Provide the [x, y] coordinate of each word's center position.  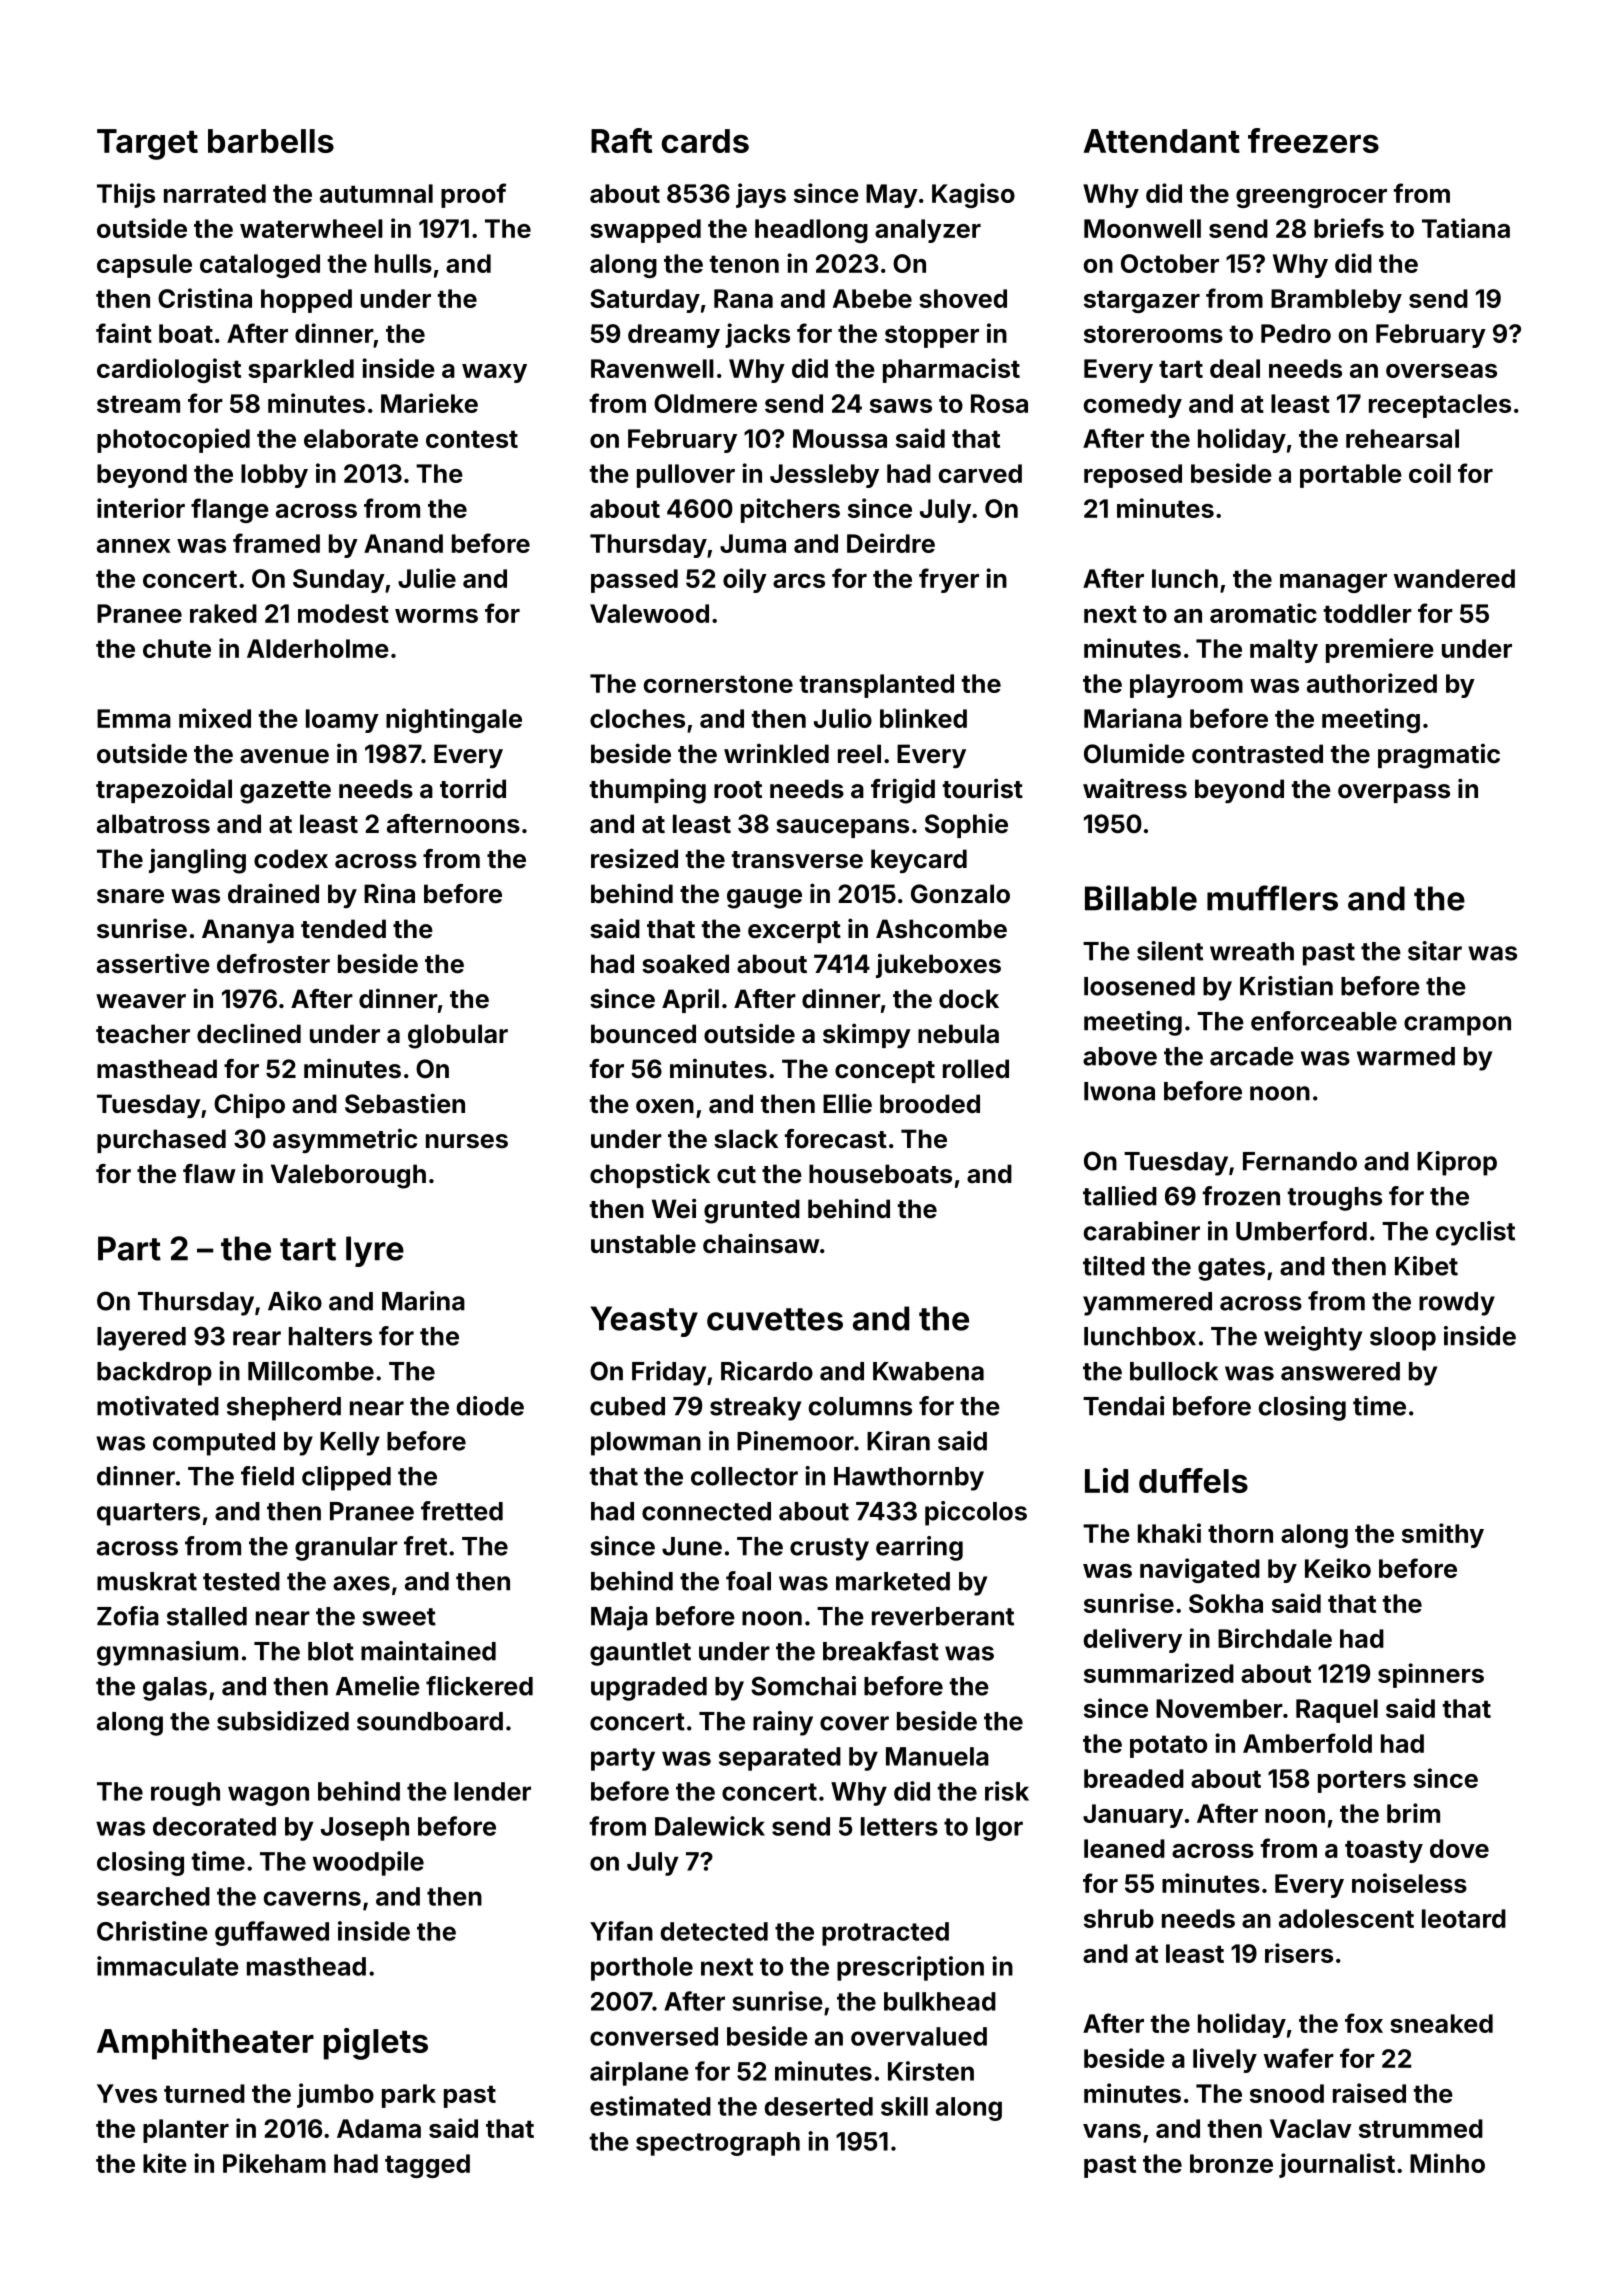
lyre [375, 1251]
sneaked [1441, 2023]
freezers [1313, 140]
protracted [885, 1934]
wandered [1454, 578]
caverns [312, 1898]
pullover [686, 476]
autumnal [376, 193]
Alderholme [318, 648]
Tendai [1123, 1406]
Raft [621, 140]
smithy [1443, 1535]
